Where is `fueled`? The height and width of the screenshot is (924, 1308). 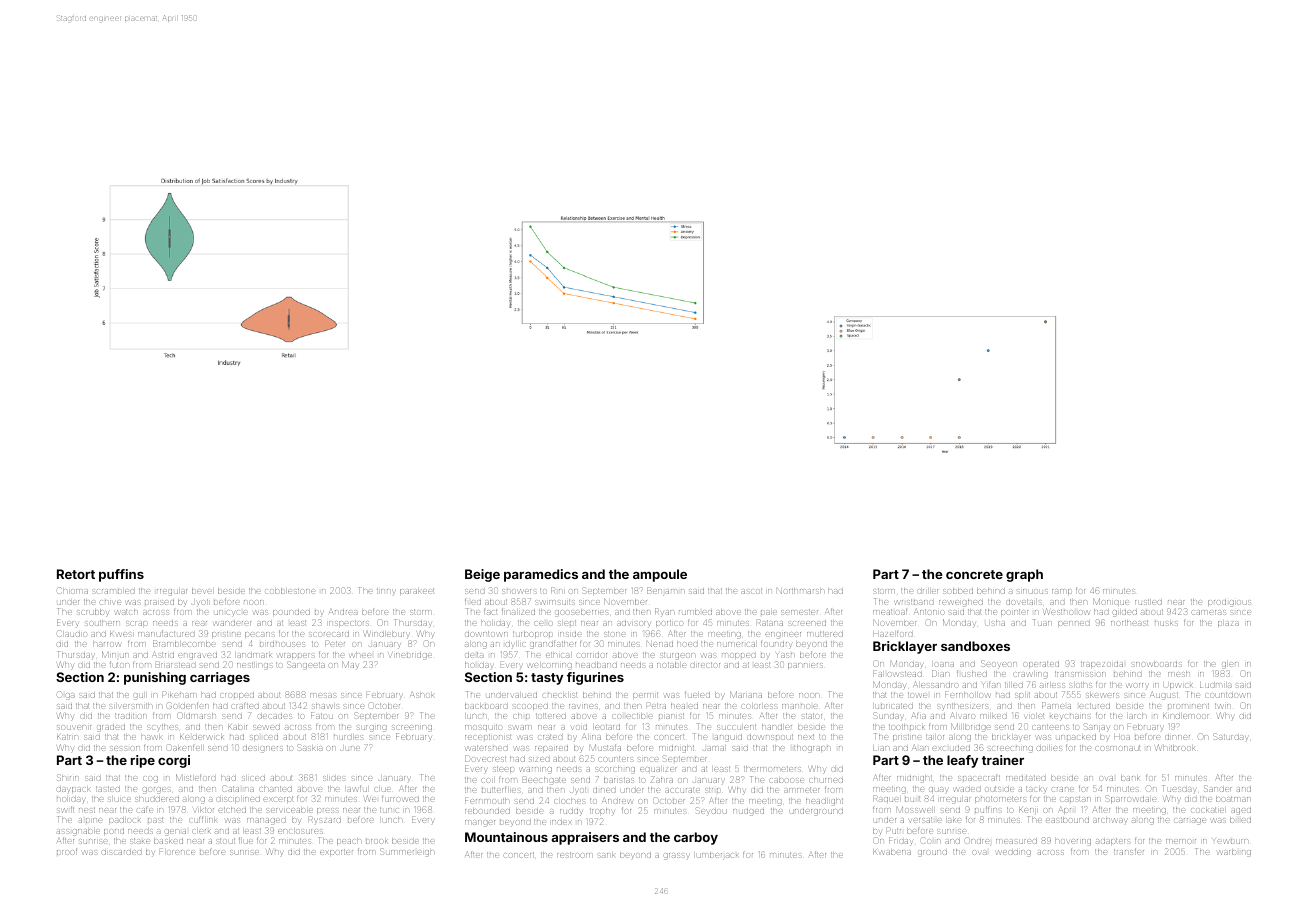
fueled is located at coordinates (697, 694).
